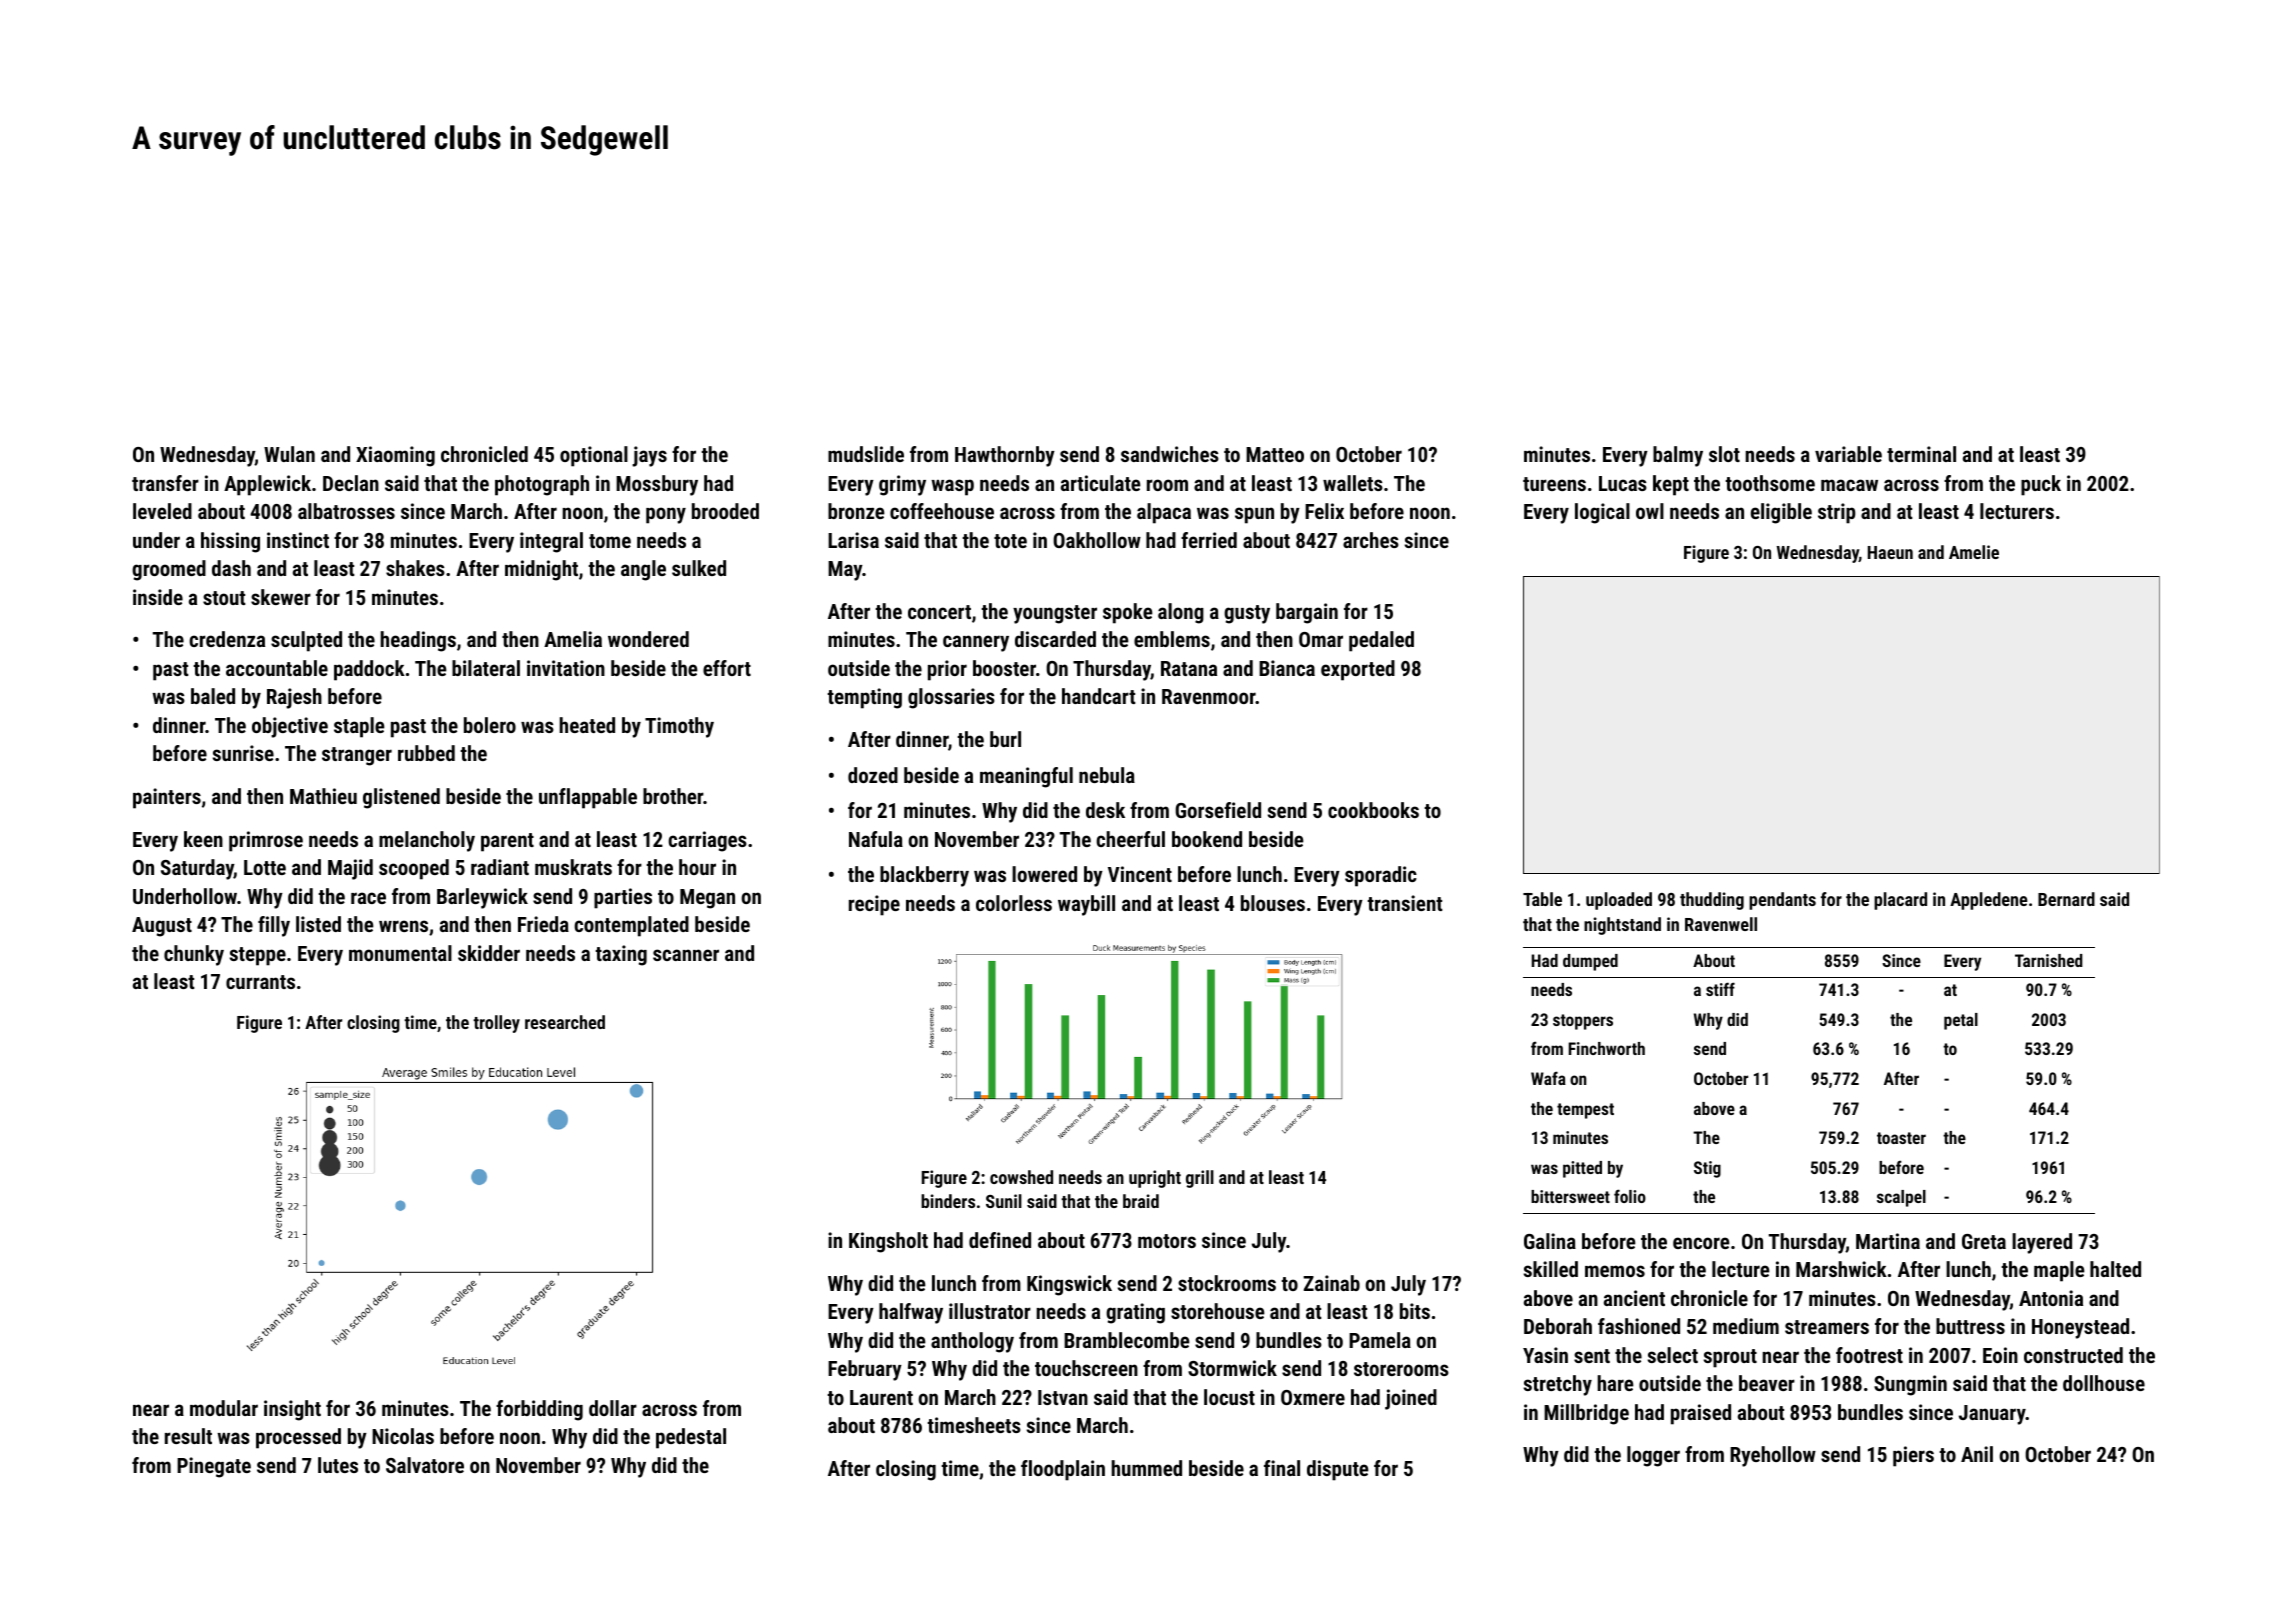 The height and width of the document is (1620, 2292). What do you see at coordinates (1585, 1111) in the document?
I see `tempest` at bounding box center [1585, 1111].
